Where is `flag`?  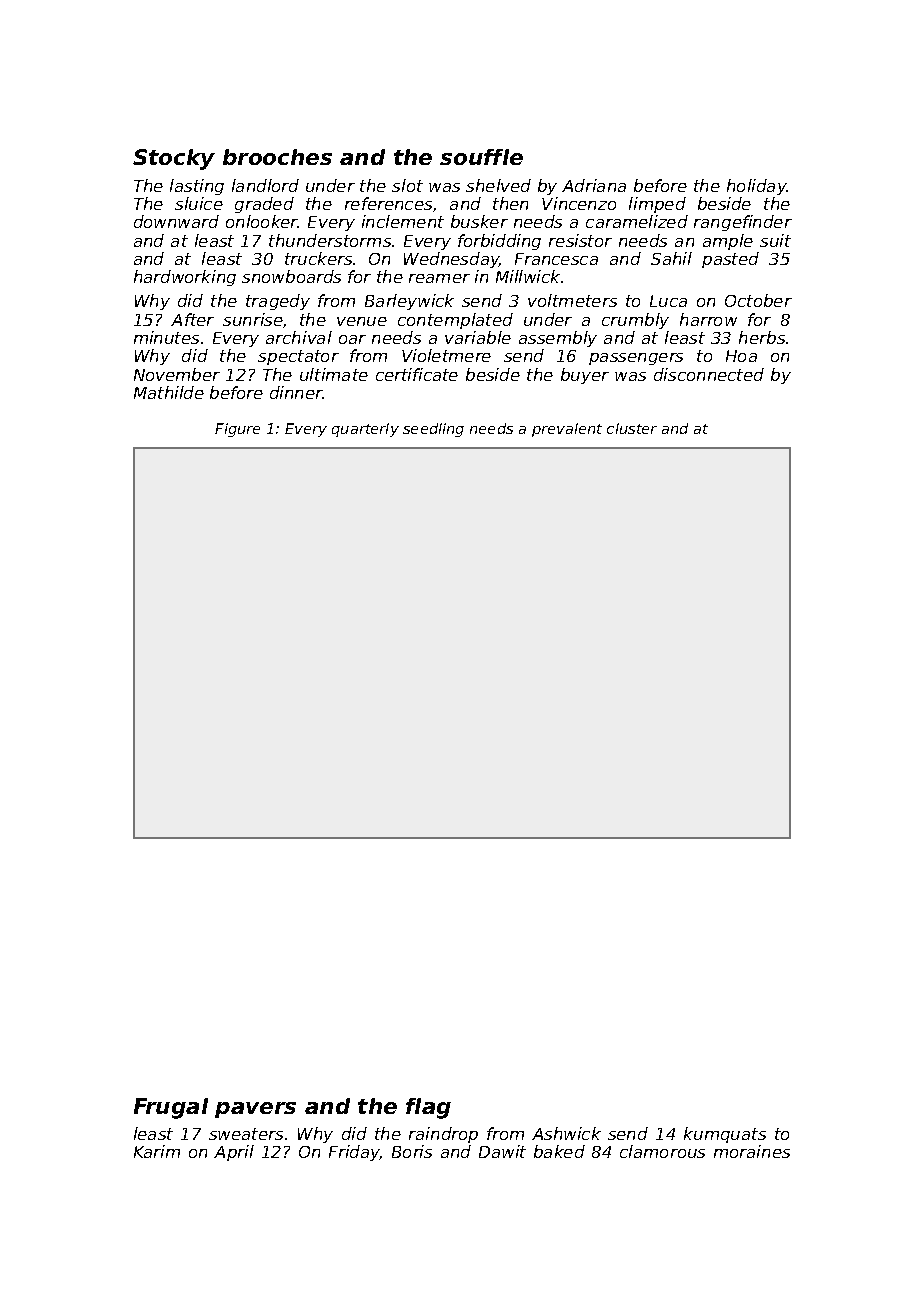
flag is located at coordinates (428, 1108).
